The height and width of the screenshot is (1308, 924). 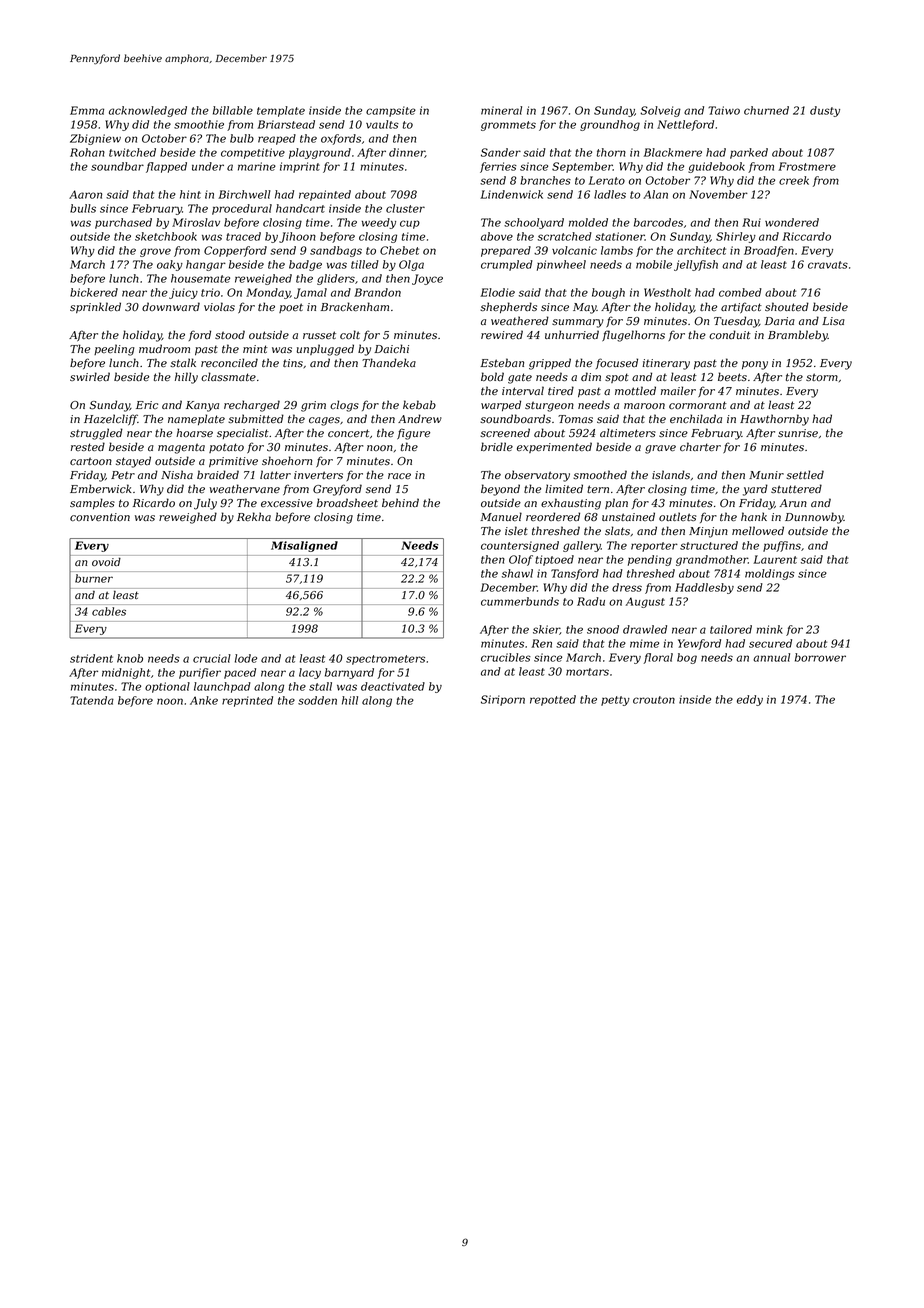 I want to click on Lerato, so click(x=607, y=180).
